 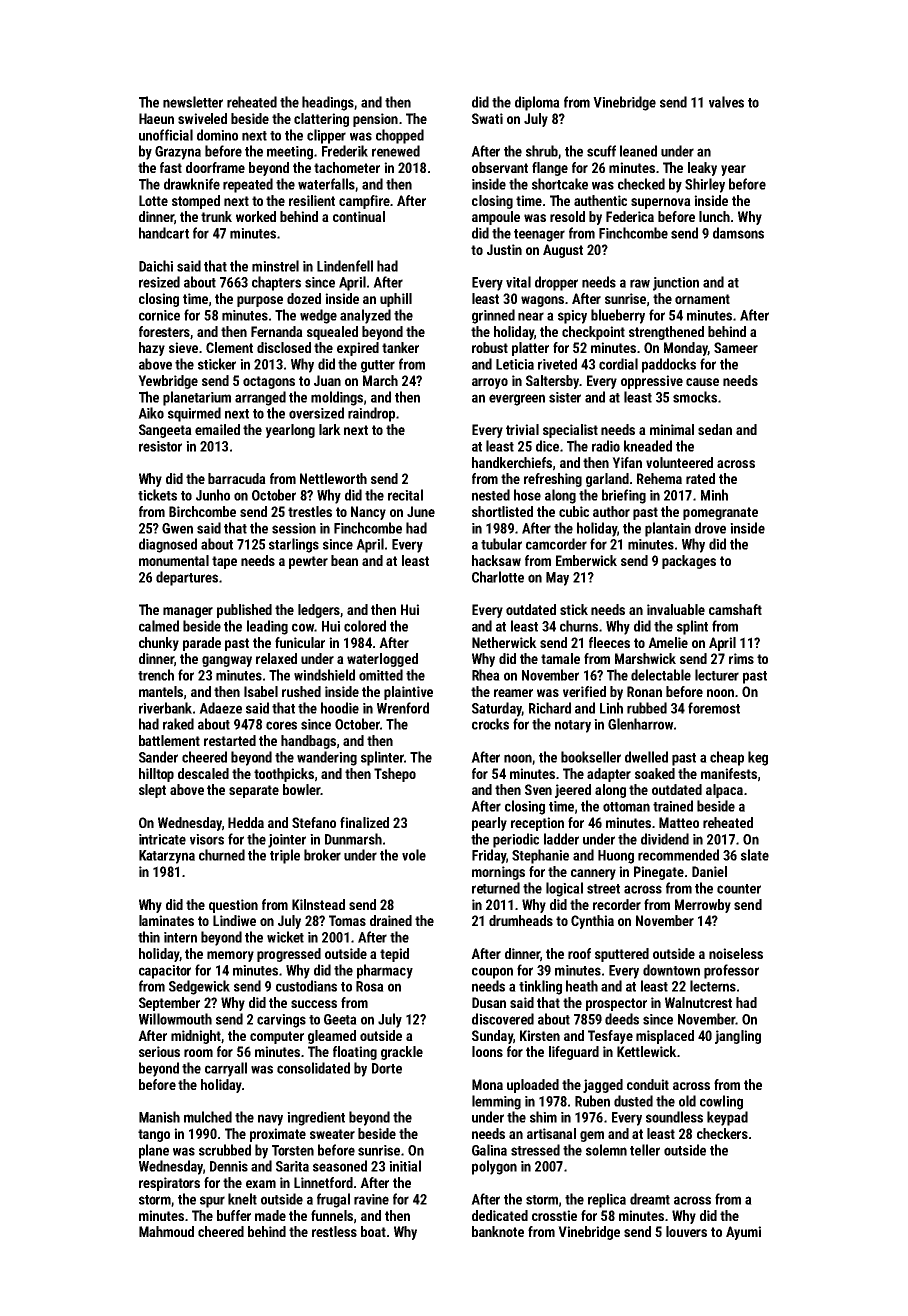 I want to click on intricate, so click(x=162, y=839).
